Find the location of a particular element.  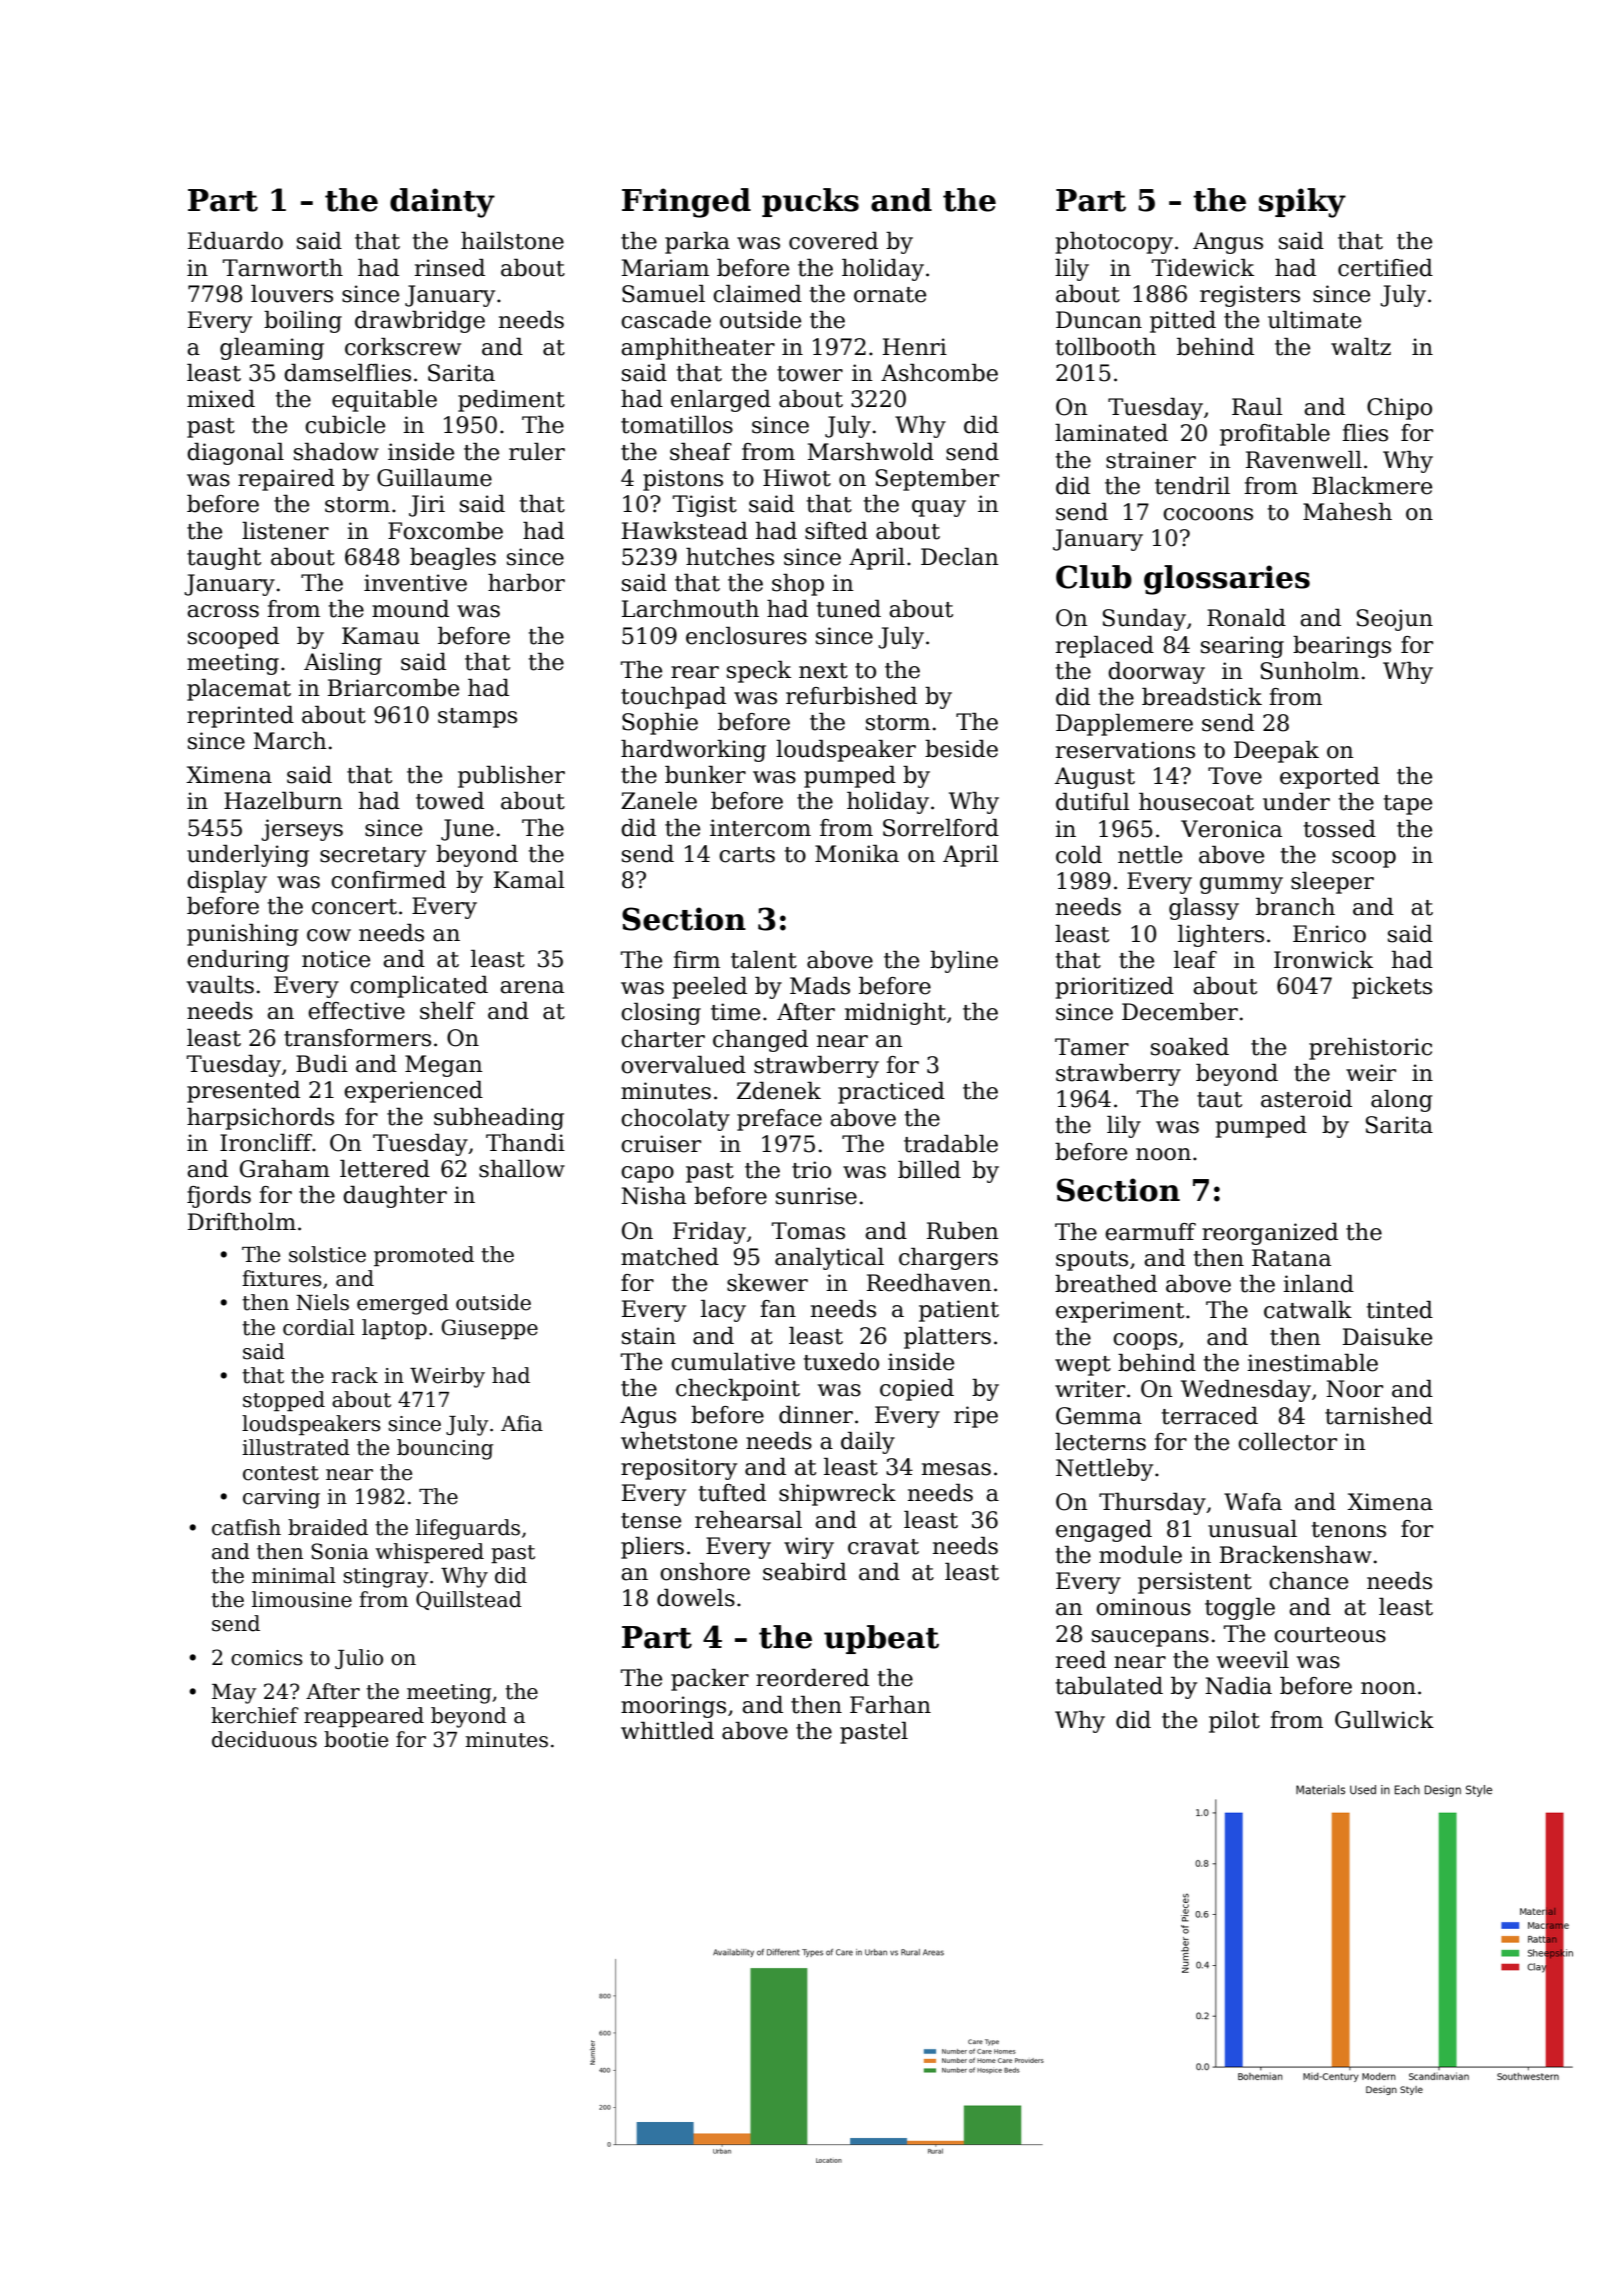

kerchief is located at coordinates (255, 1715).
